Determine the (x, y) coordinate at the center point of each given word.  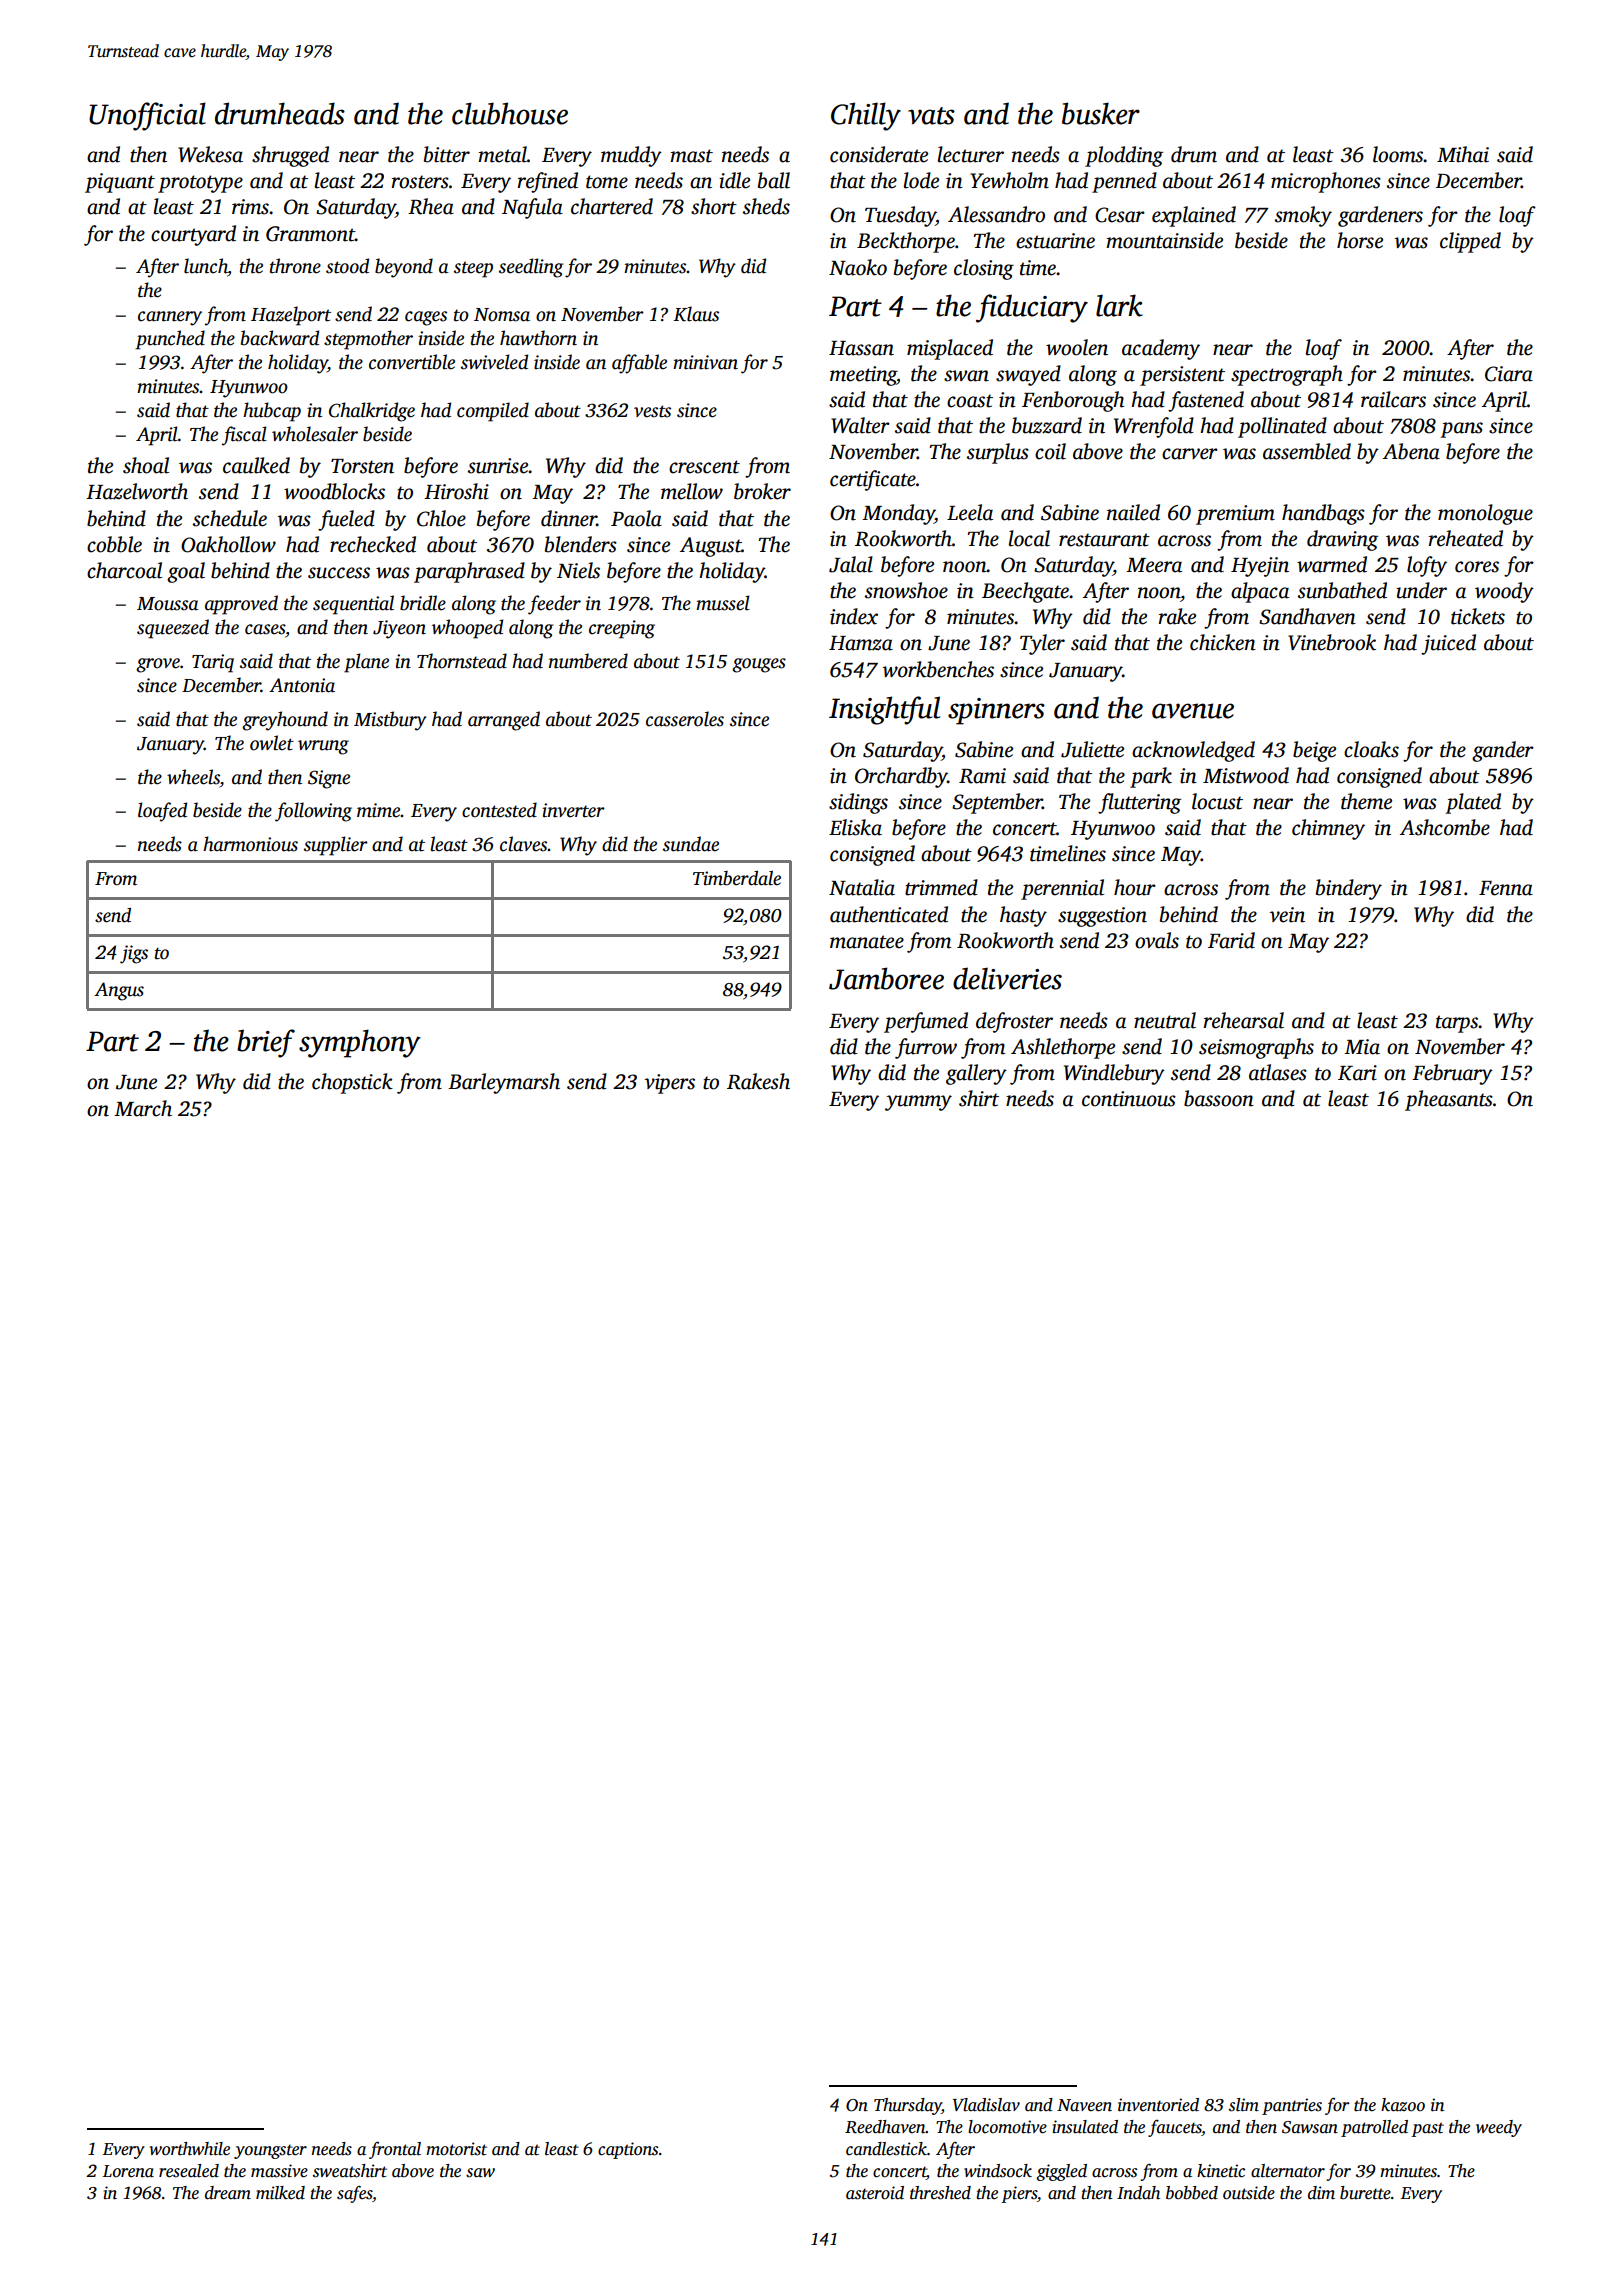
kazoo (1403, 2105)
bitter (447, 154)
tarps (1457, 1024)
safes (355, 2194)
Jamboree (886, 978)
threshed (940, 2193)
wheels (193, 777)
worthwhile (190, 2149)
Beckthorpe (906, 242)
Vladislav (986, 2105)
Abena (1411, 451)
